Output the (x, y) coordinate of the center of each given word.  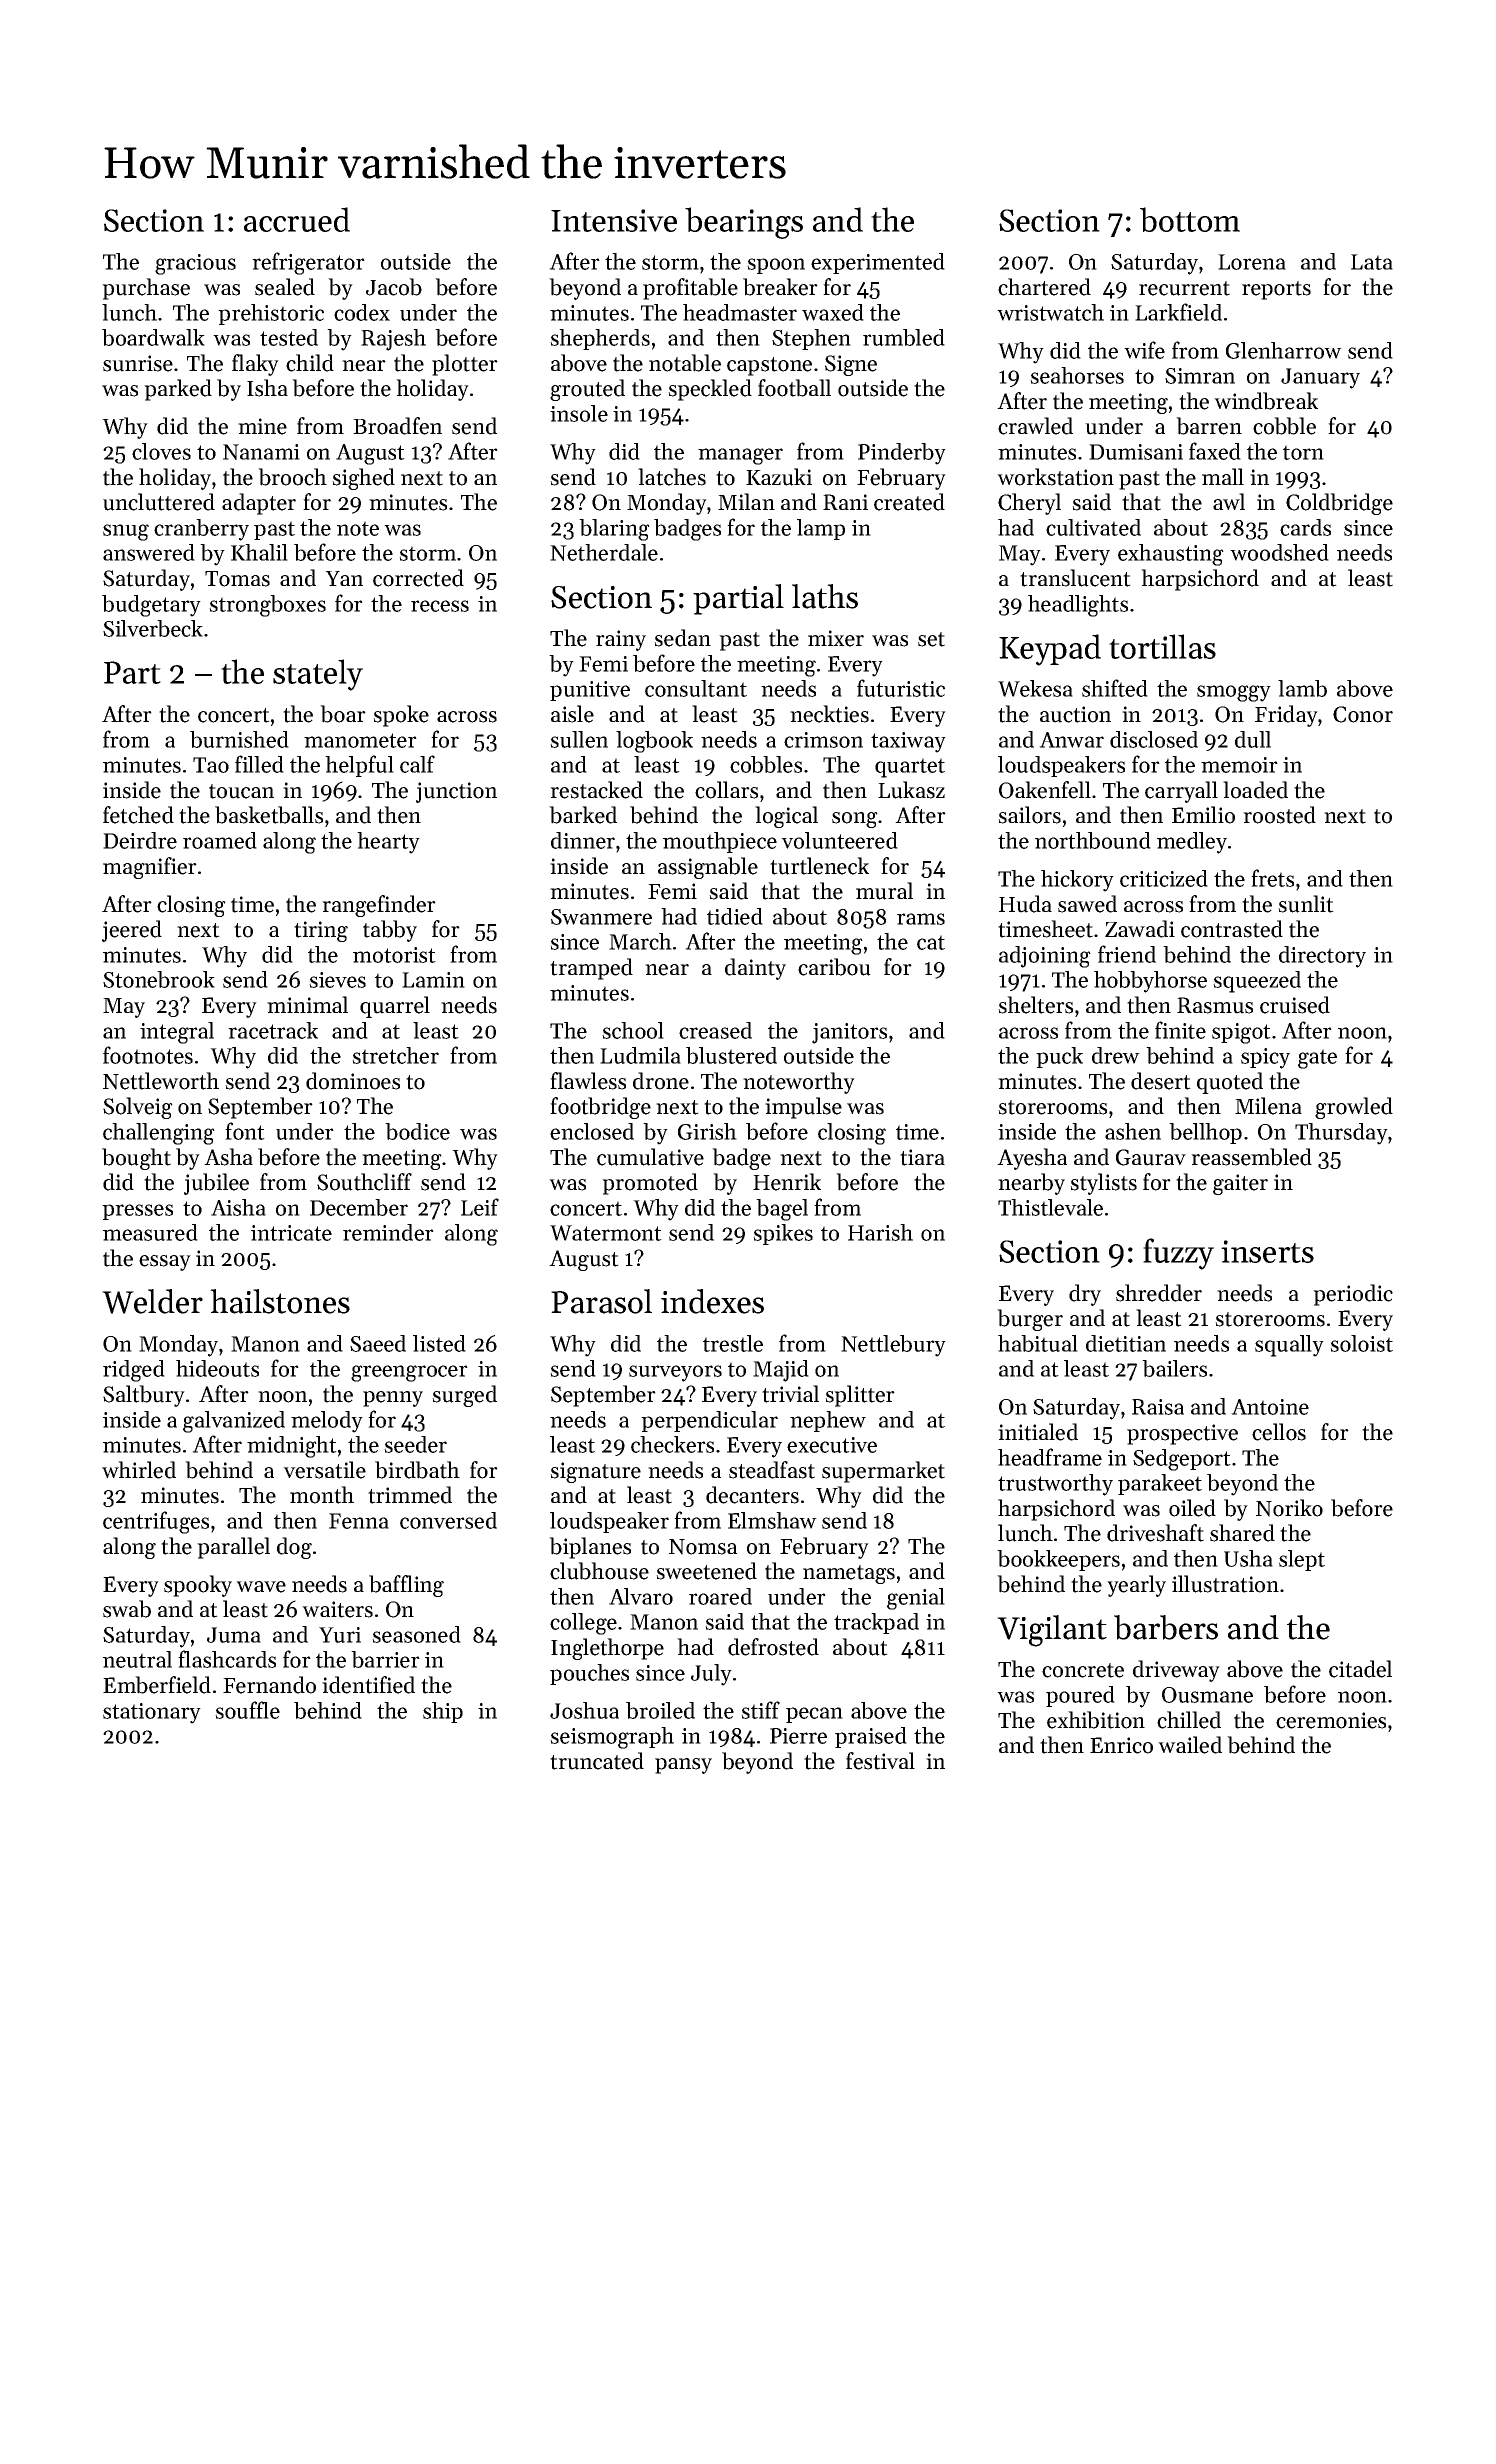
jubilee (216, 1184)
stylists (1103, 1184)
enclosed (592, 1131)
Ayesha (1032, 1159)
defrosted (773, 1647)
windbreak (1266, 401)
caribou (834, 967)
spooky (198, 1586)
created (909, 502)
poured (1080, 1696)
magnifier (150, 868)
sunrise (138, 363)
